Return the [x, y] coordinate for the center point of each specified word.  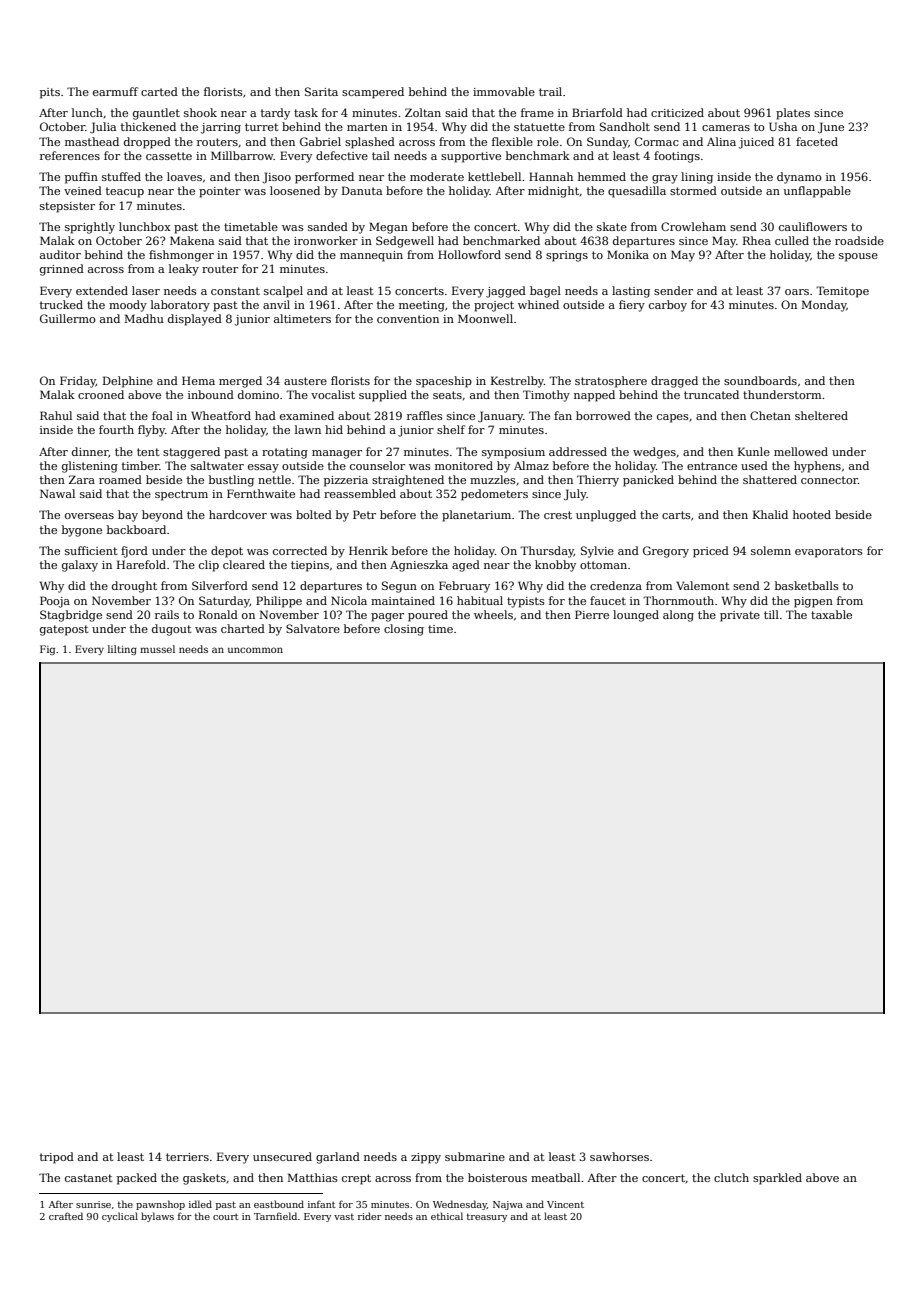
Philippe [279, 602]
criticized [677, 112]
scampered [373, 93]
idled [200, 1204]
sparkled [777, 1179]
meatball [555, 1177]
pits [50, 93]
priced [711, 552]
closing [404, 630]
